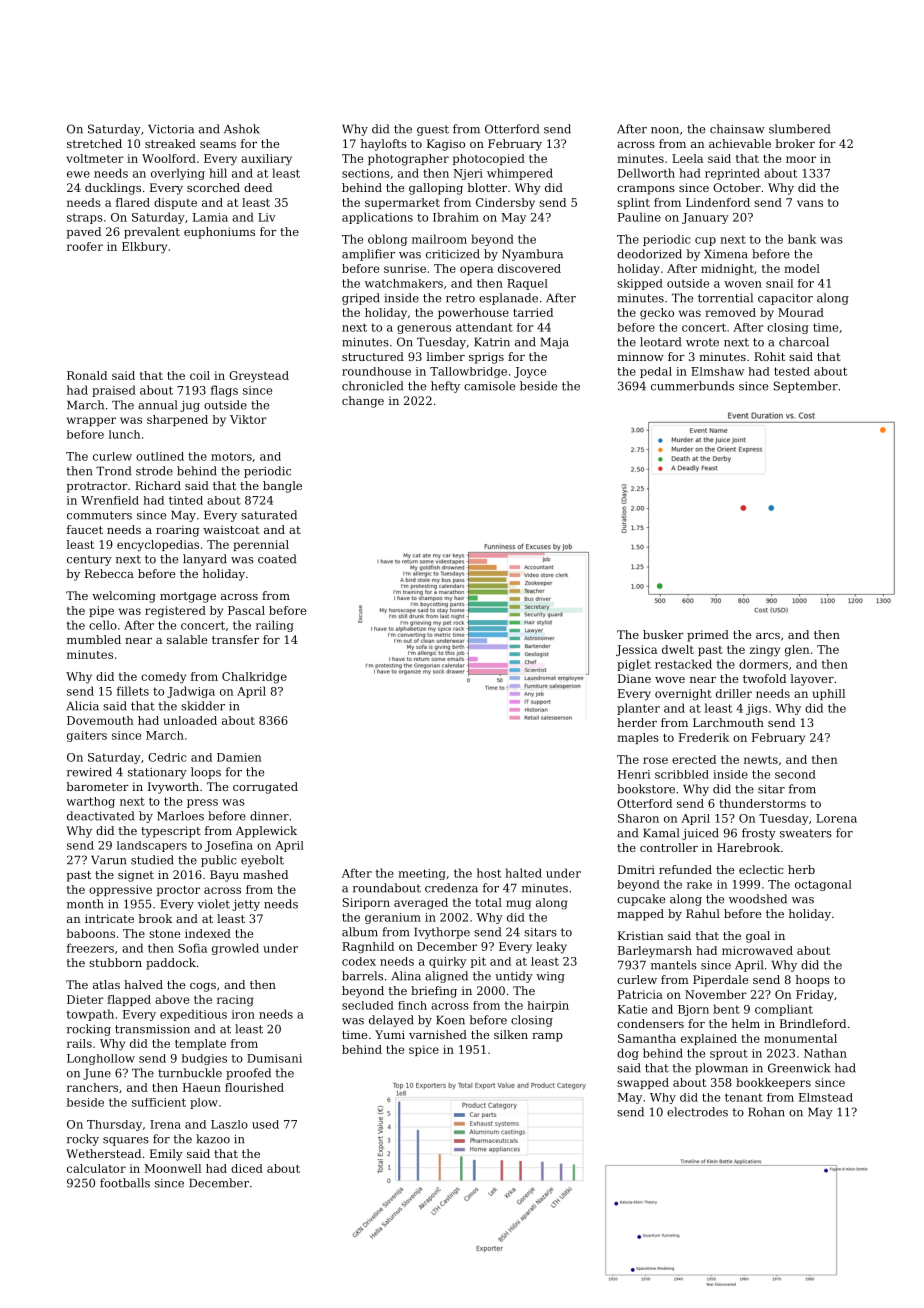  I want to click on bangle, so click(282, 487).
